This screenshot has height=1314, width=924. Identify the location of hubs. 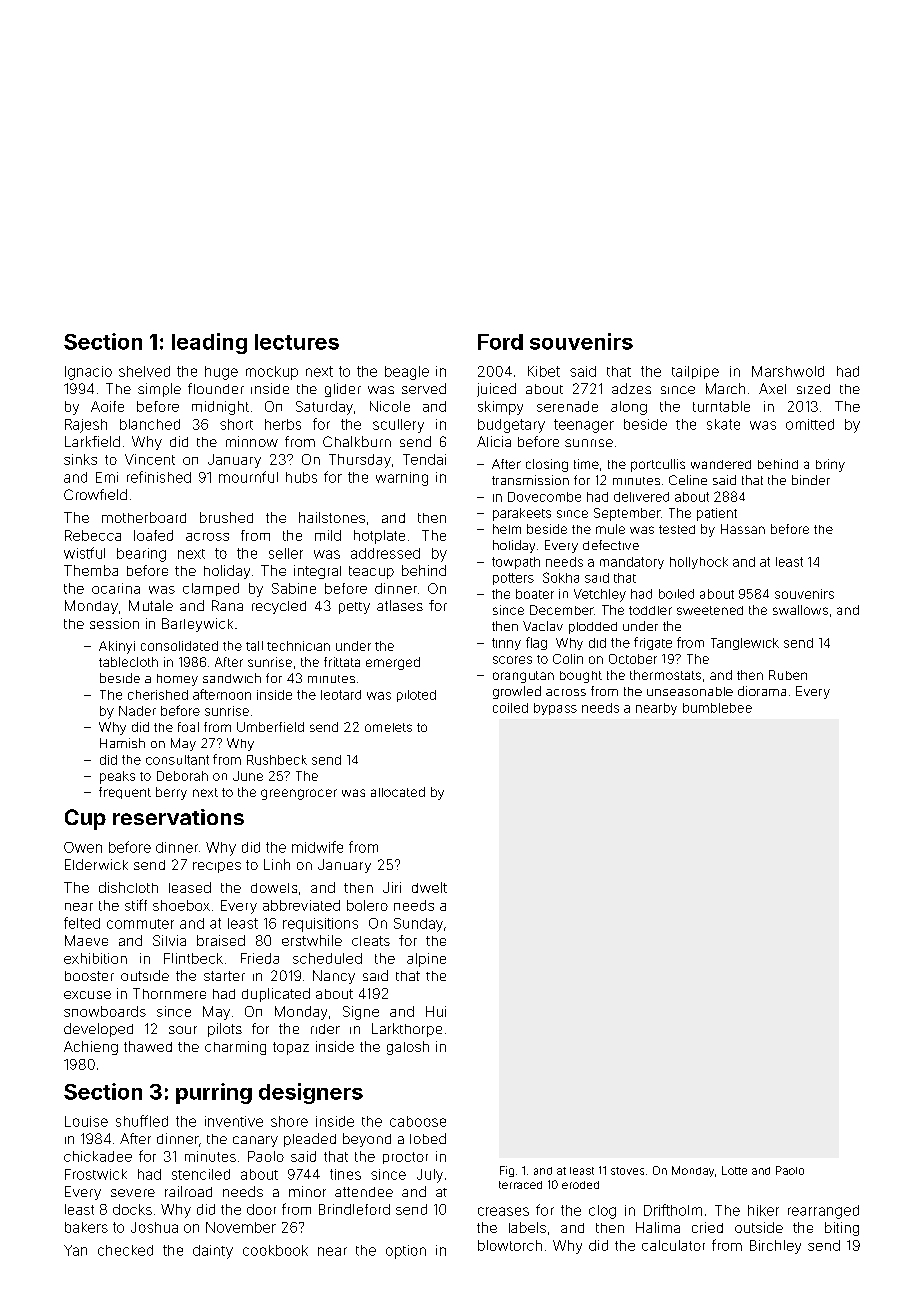
(301, 477).
